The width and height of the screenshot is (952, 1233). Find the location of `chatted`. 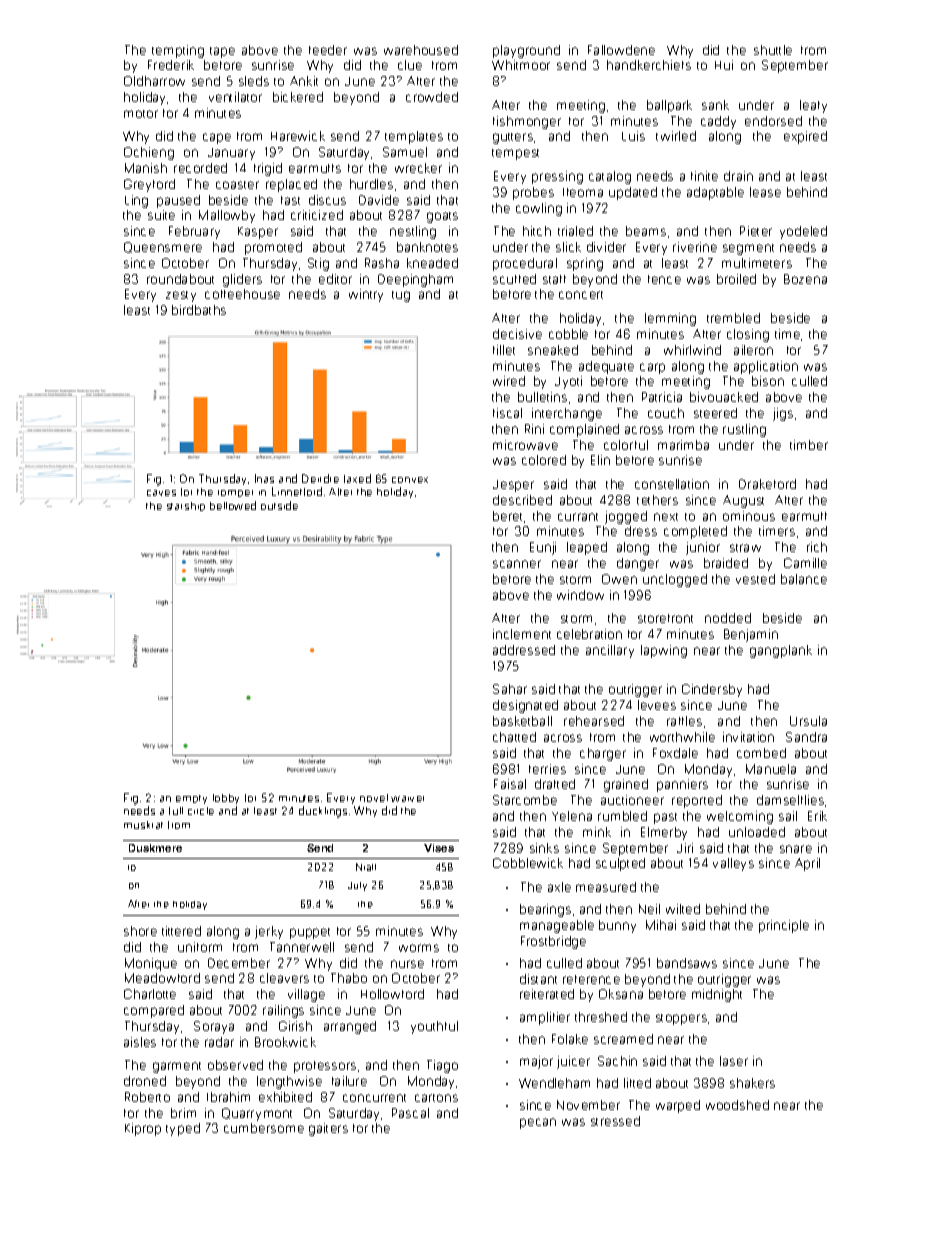

chatted is located at coordinates (514, 737).
